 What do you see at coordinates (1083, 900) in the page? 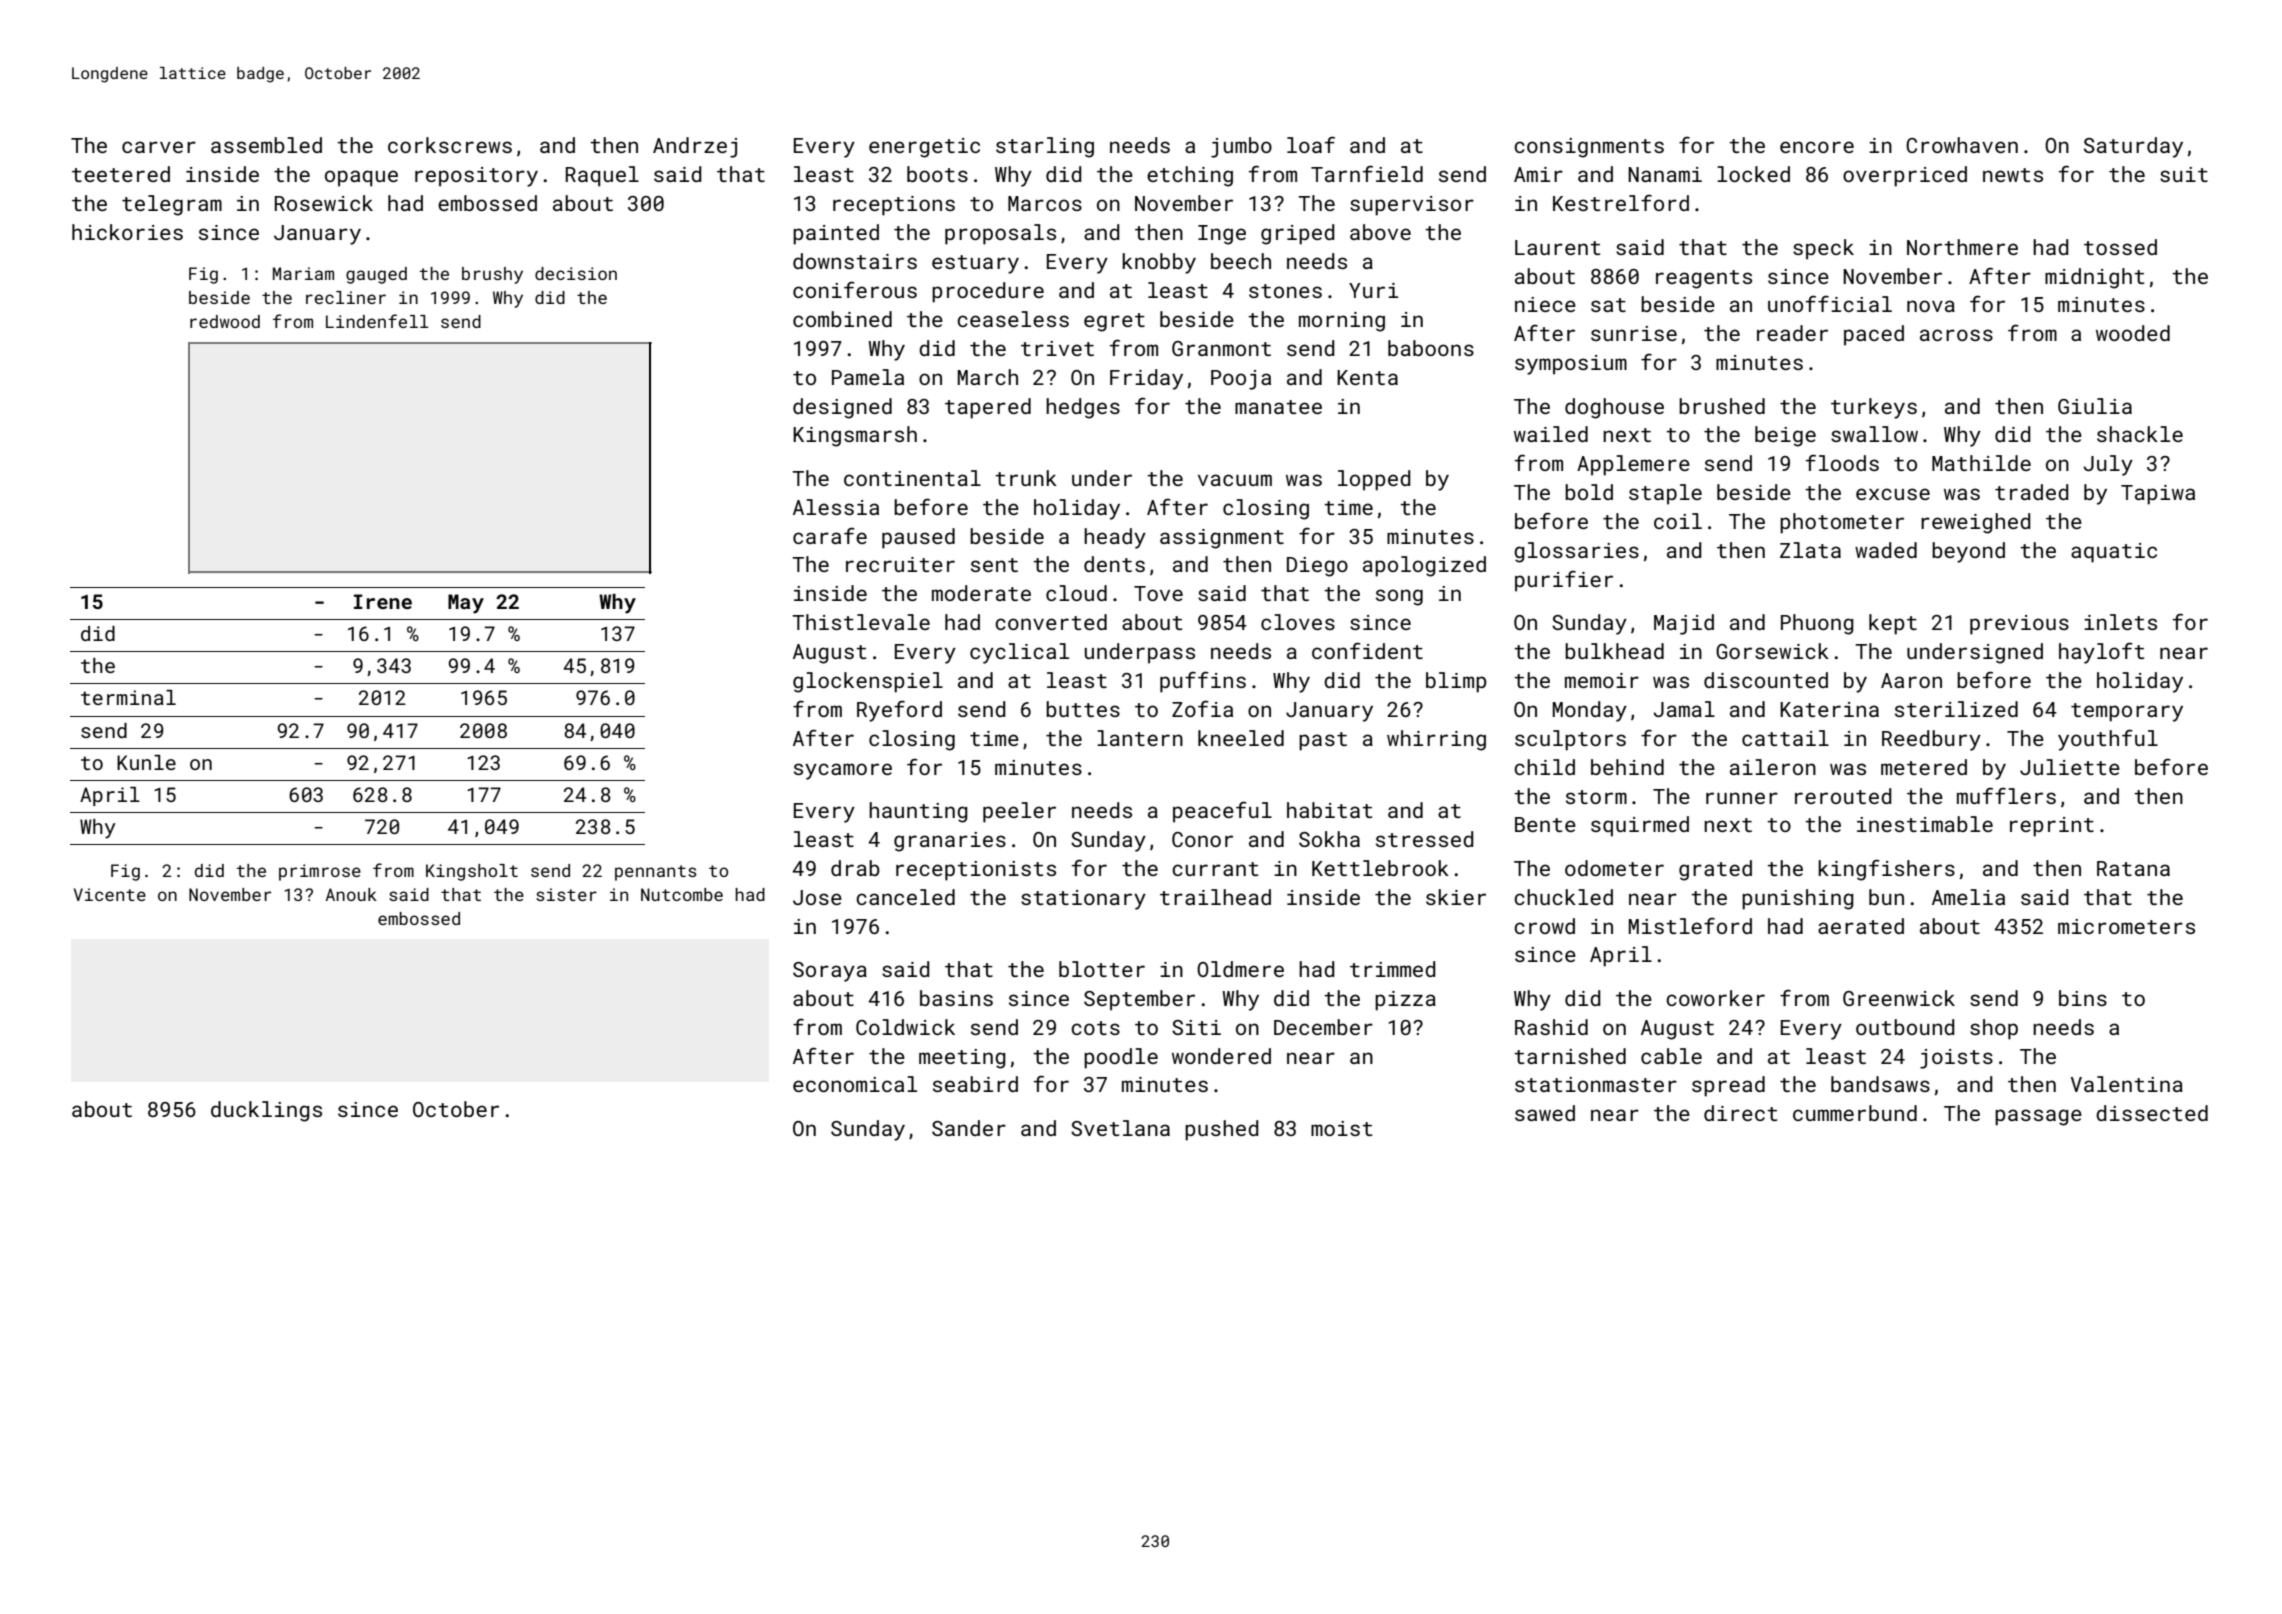
I see `stationary` at bounding box center [1083, 900].
